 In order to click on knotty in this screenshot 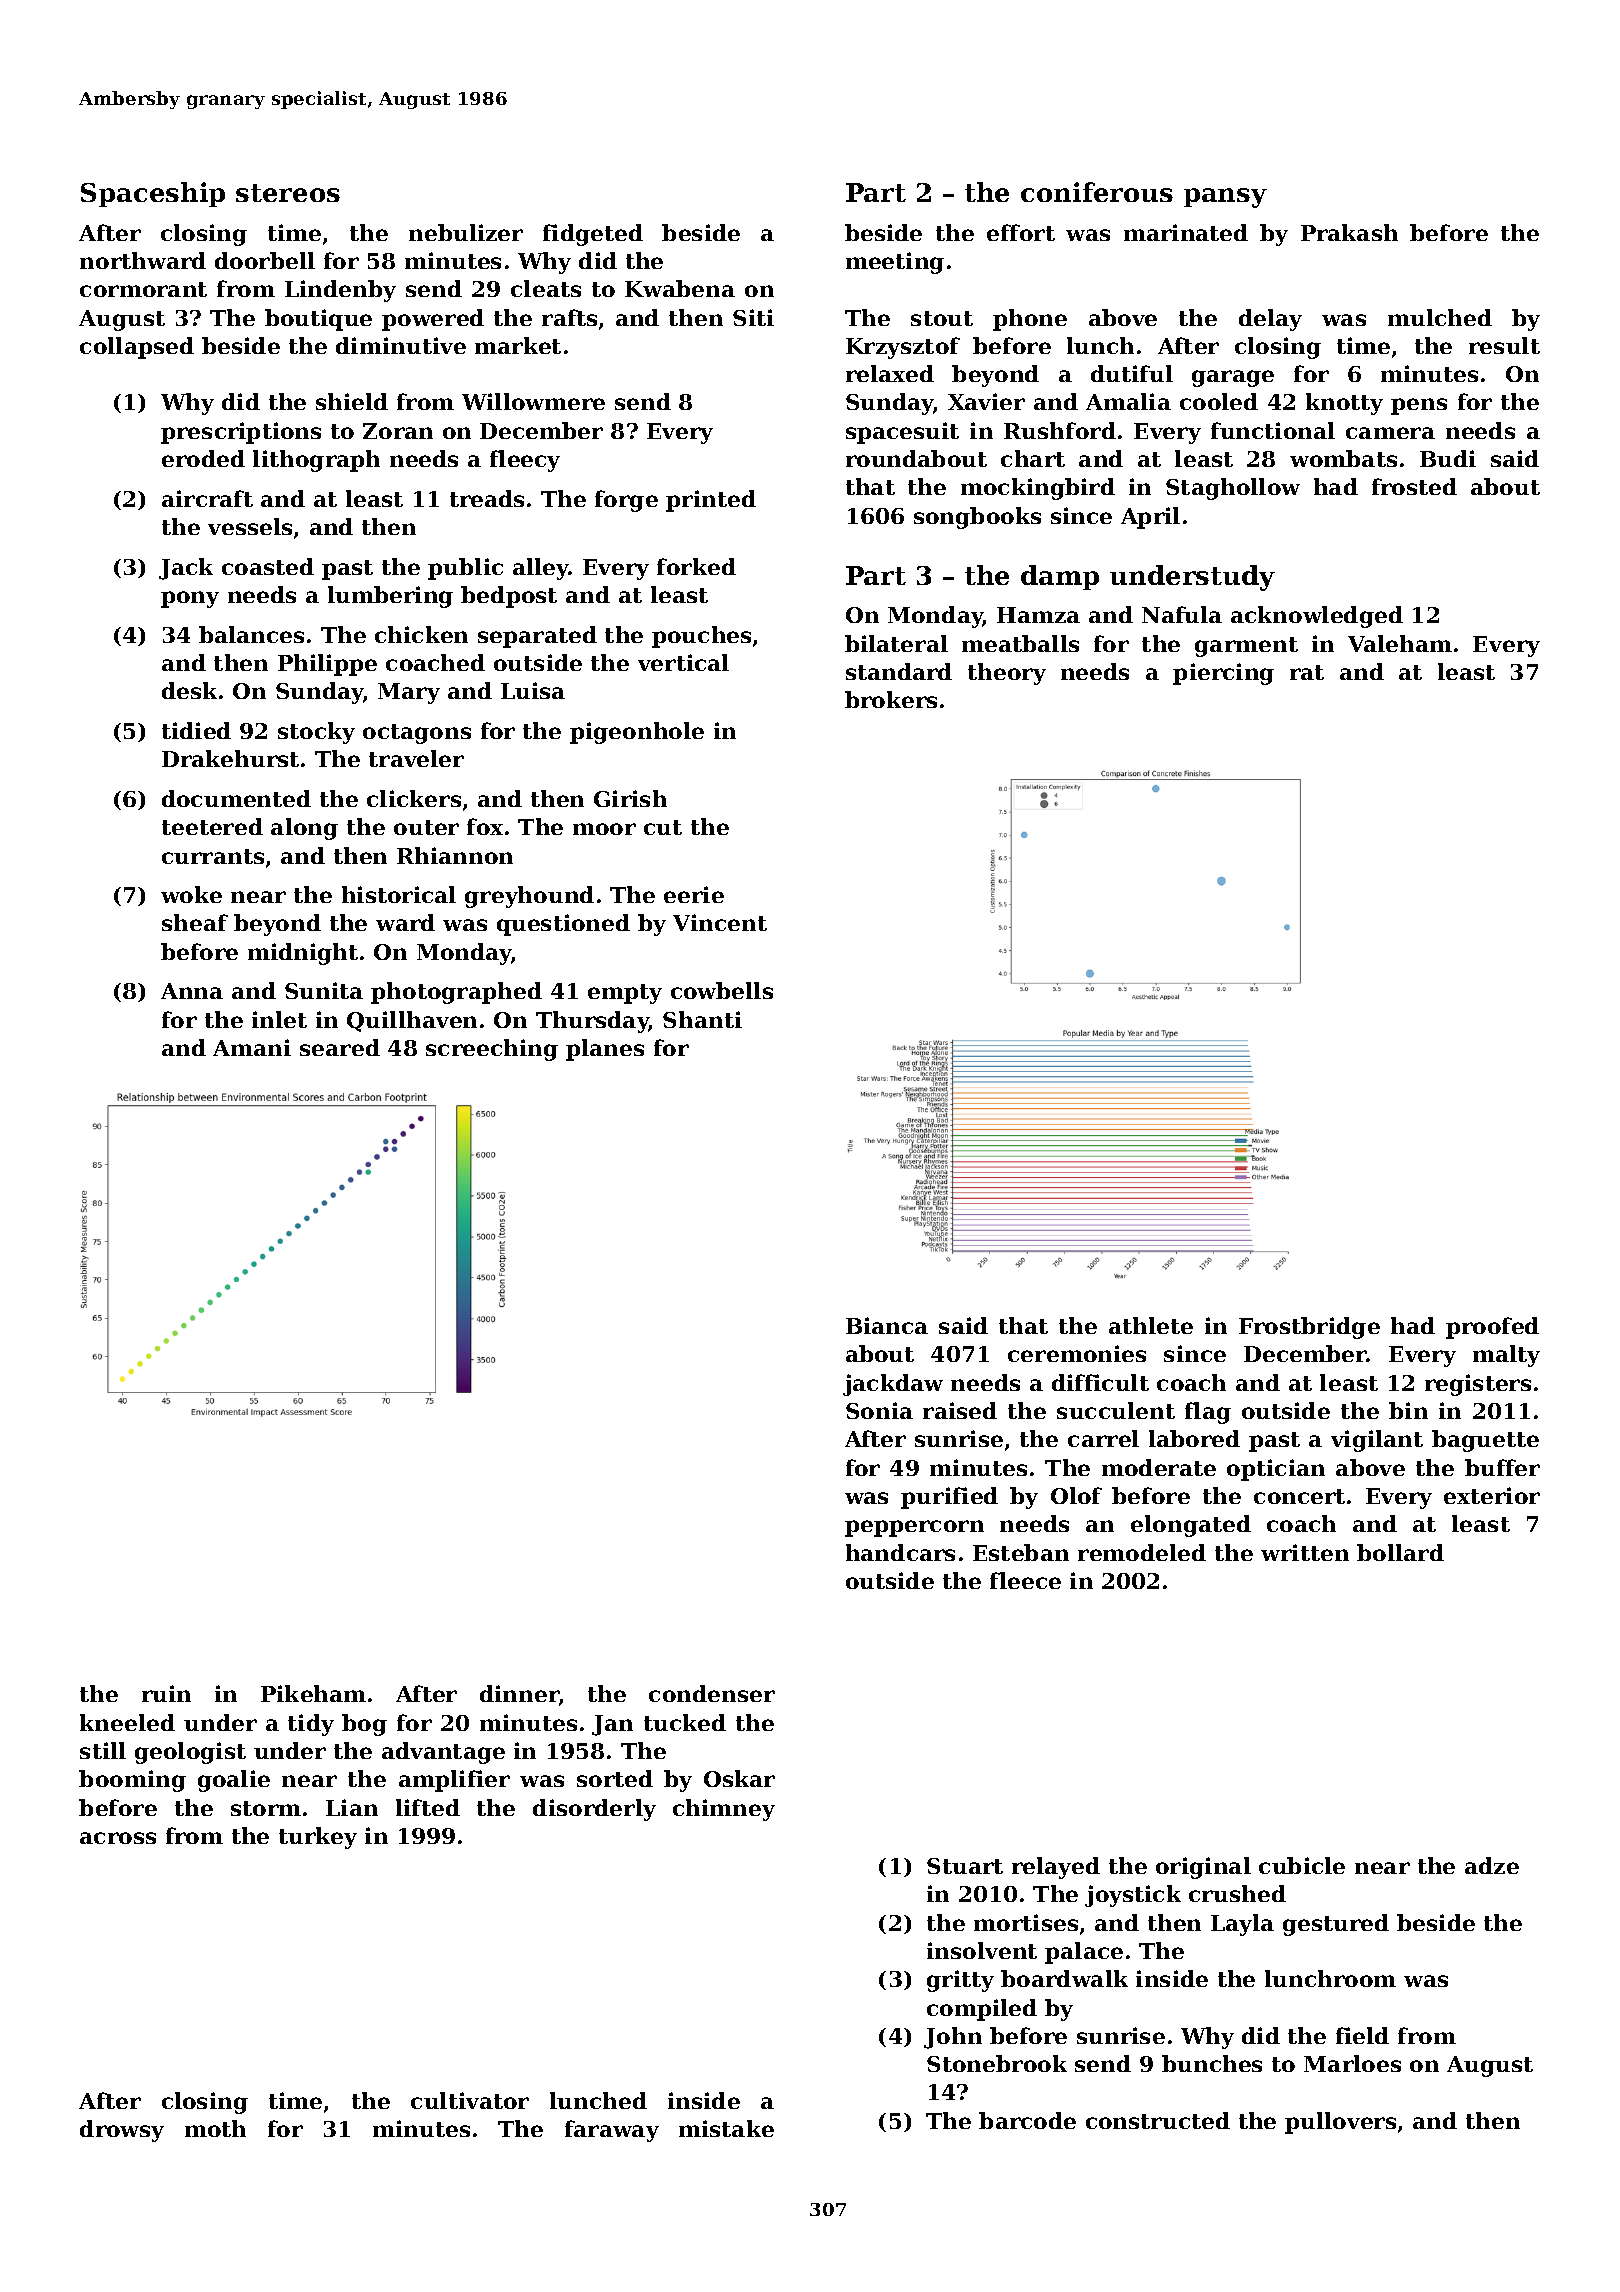, I will do `click(1344, 404)`.
